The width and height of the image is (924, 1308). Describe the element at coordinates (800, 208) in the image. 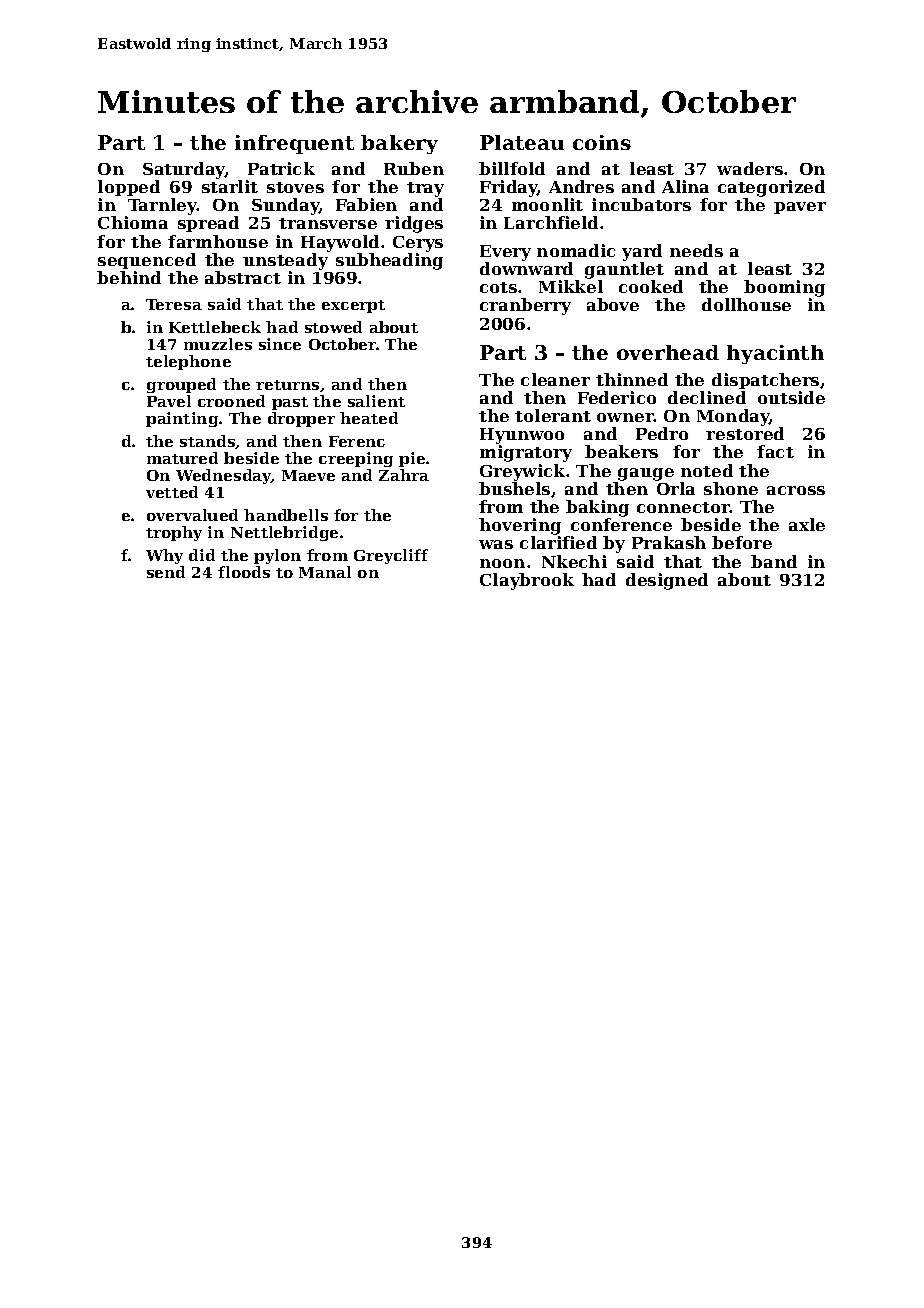

I see `paver` at that location.
